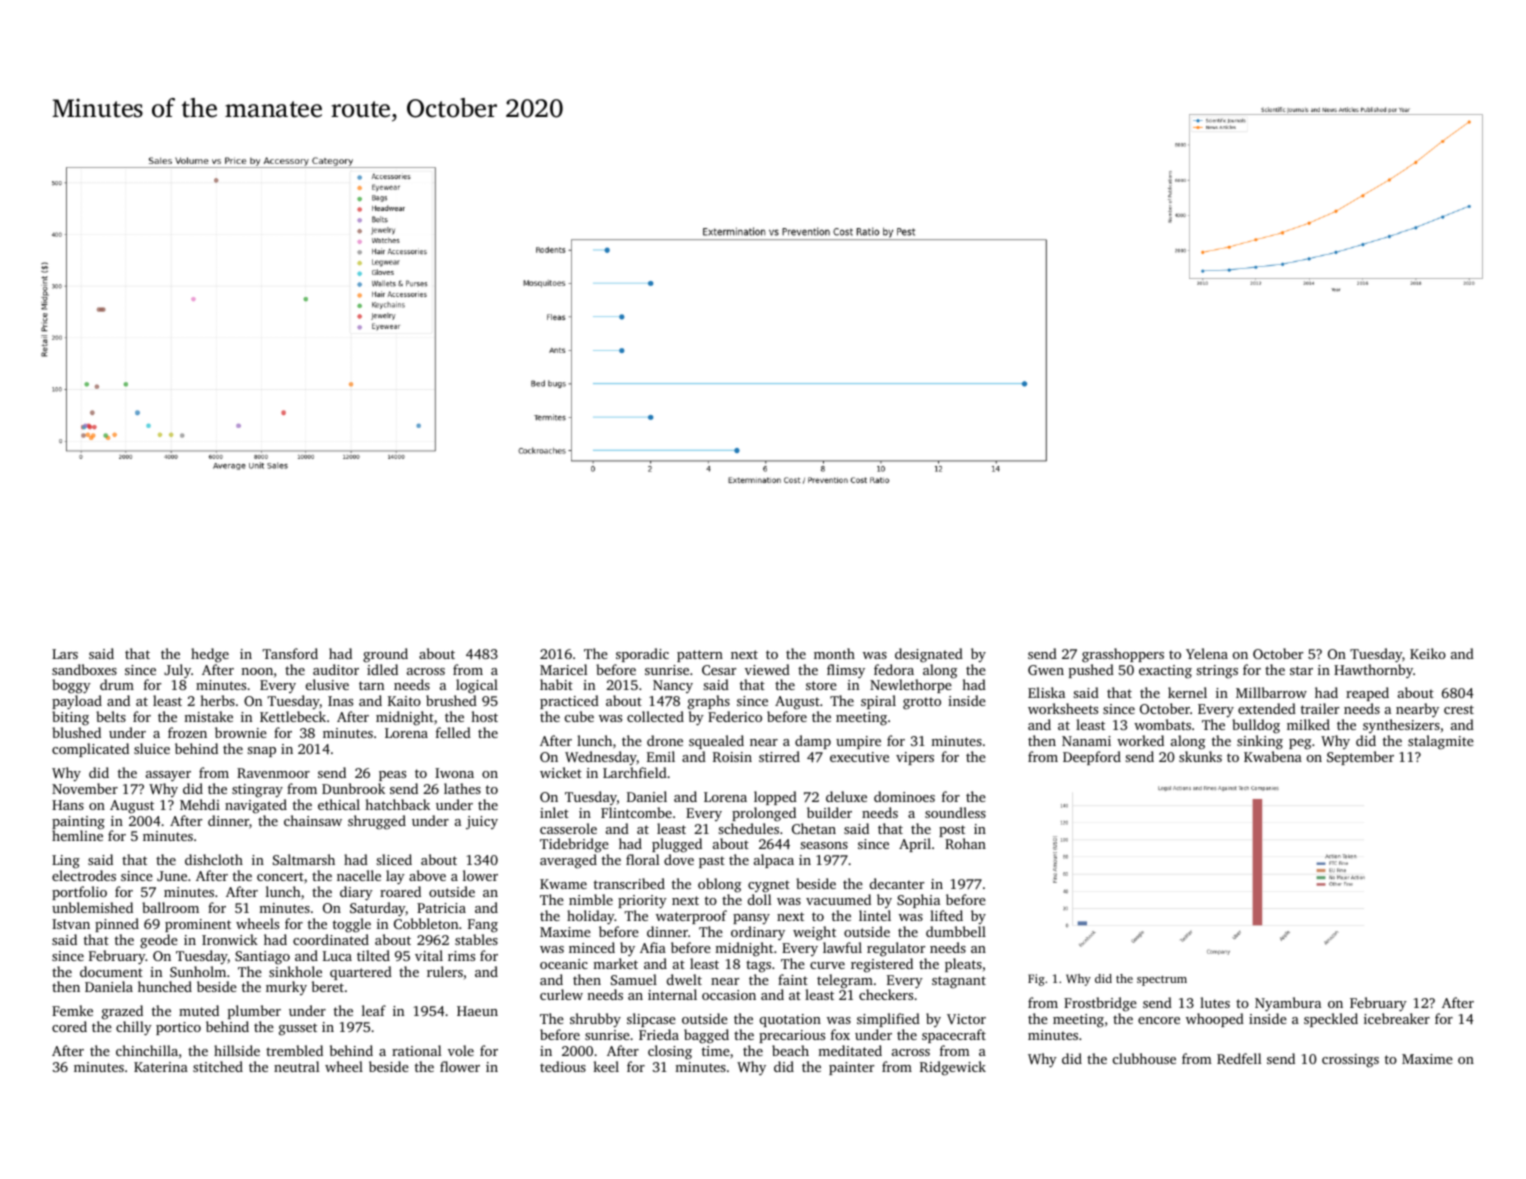  Describe the element at coordinates (1162, 980) in the page. I see `spectrum` at that location.
